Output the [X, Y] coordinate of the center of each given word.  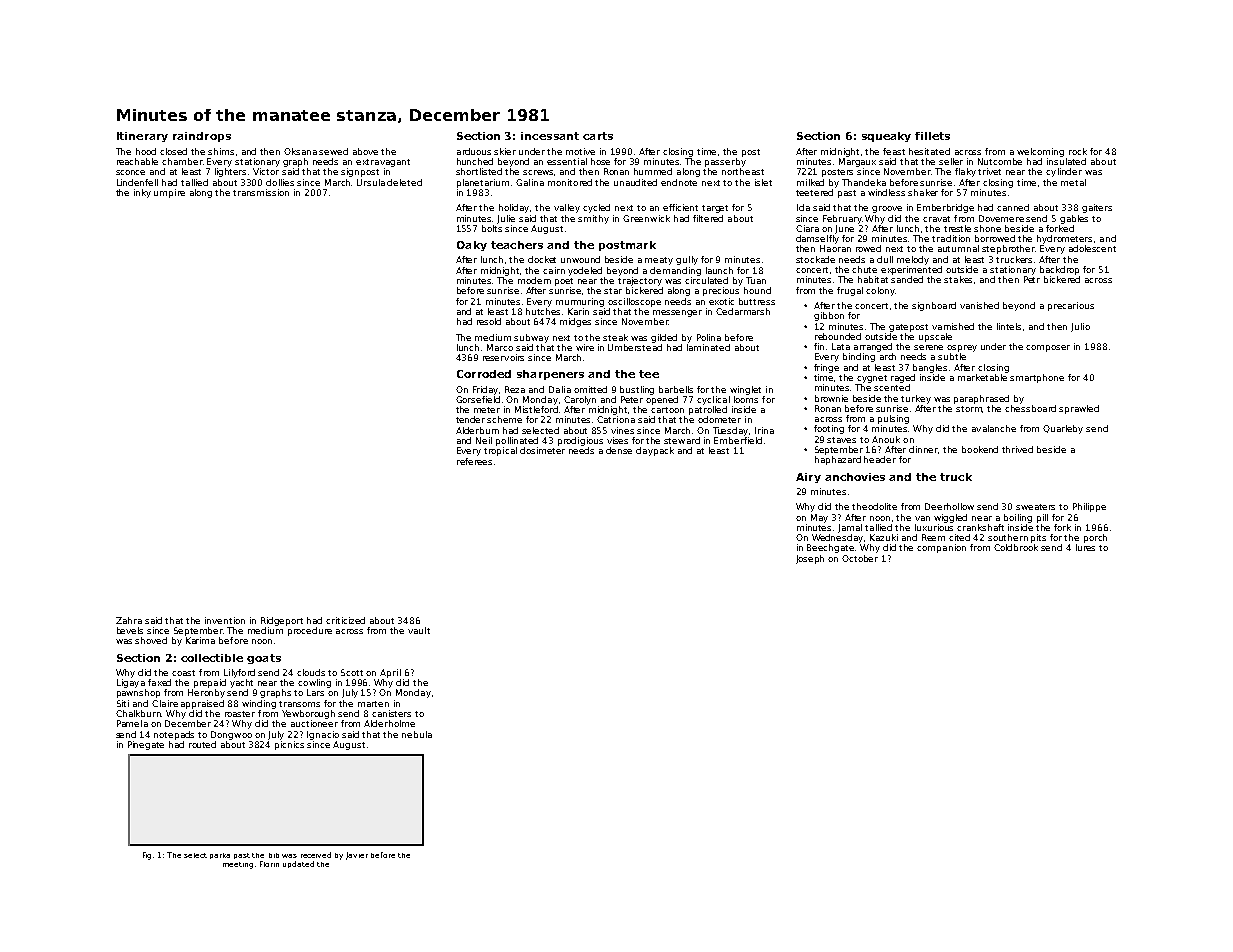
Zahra [129, 620]
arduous [474, 151]
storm [969, 409]
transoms [299, 704]
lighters [230, 172]
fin [819, 346]
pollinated [517, 441]
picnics [289, 745]
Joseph [810, 559]
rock [1078, 151]
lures [1085, 547]
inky [142, 193]
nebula [417, 734]
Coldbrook [1016, 547]
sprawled [1079, 409]
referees [474, 461]
